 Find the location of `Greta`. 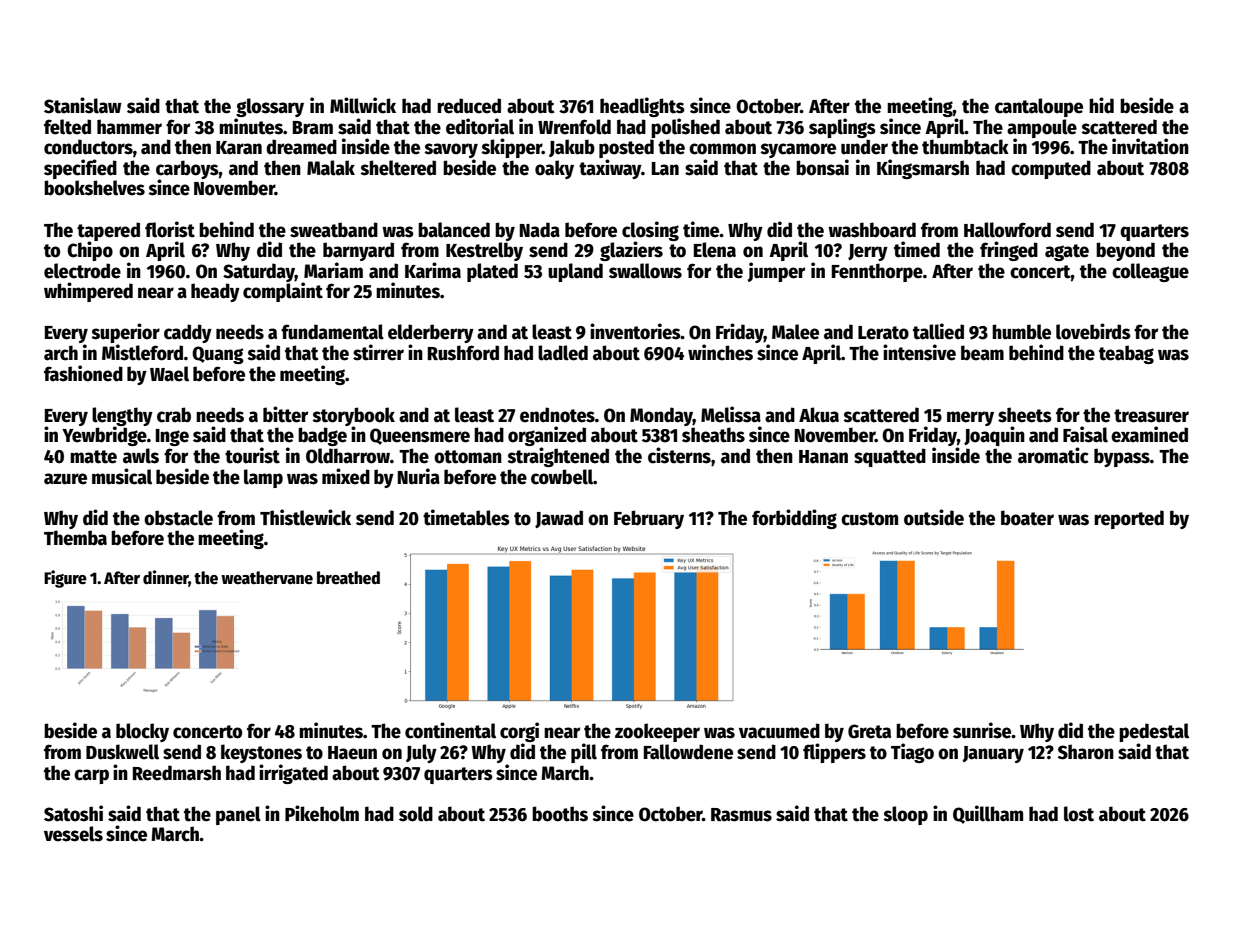

Greta is located at coordinates (869, 731).
